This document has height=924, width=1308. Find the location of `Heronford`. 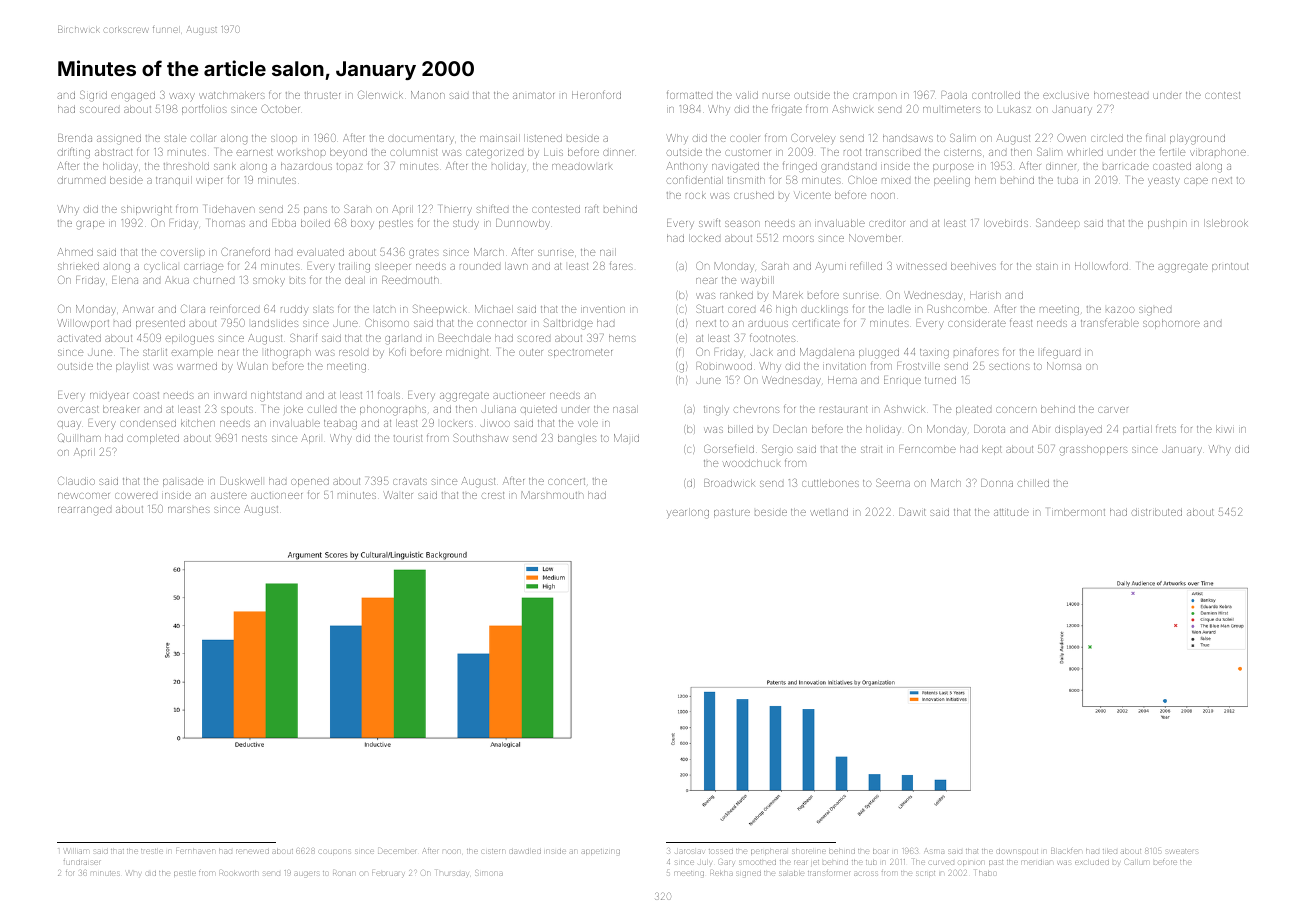

Heronford is located at coordinates (596, 94).
